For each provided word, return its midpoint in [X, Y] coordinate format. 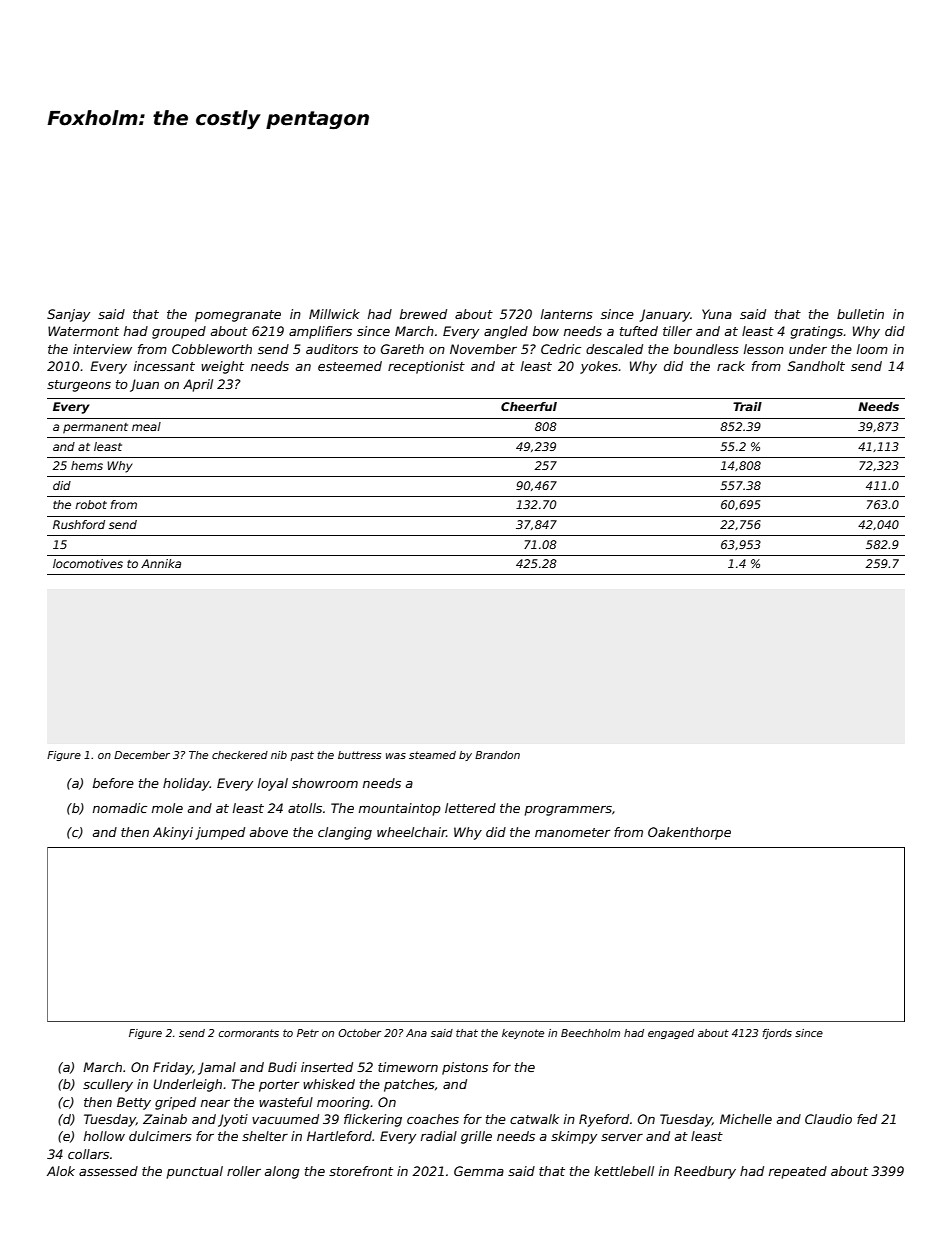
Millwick [334, 314]
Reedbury [705, 1172]
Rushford [79, 524]
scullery [108, 1085]
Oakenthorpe [689, 833]
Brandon [497, 755]
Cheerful [529, 406]
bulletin [860, 314]
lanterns [567, 314]
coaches [433, 1119]
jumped [220, 833]
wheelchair [411, 832]
